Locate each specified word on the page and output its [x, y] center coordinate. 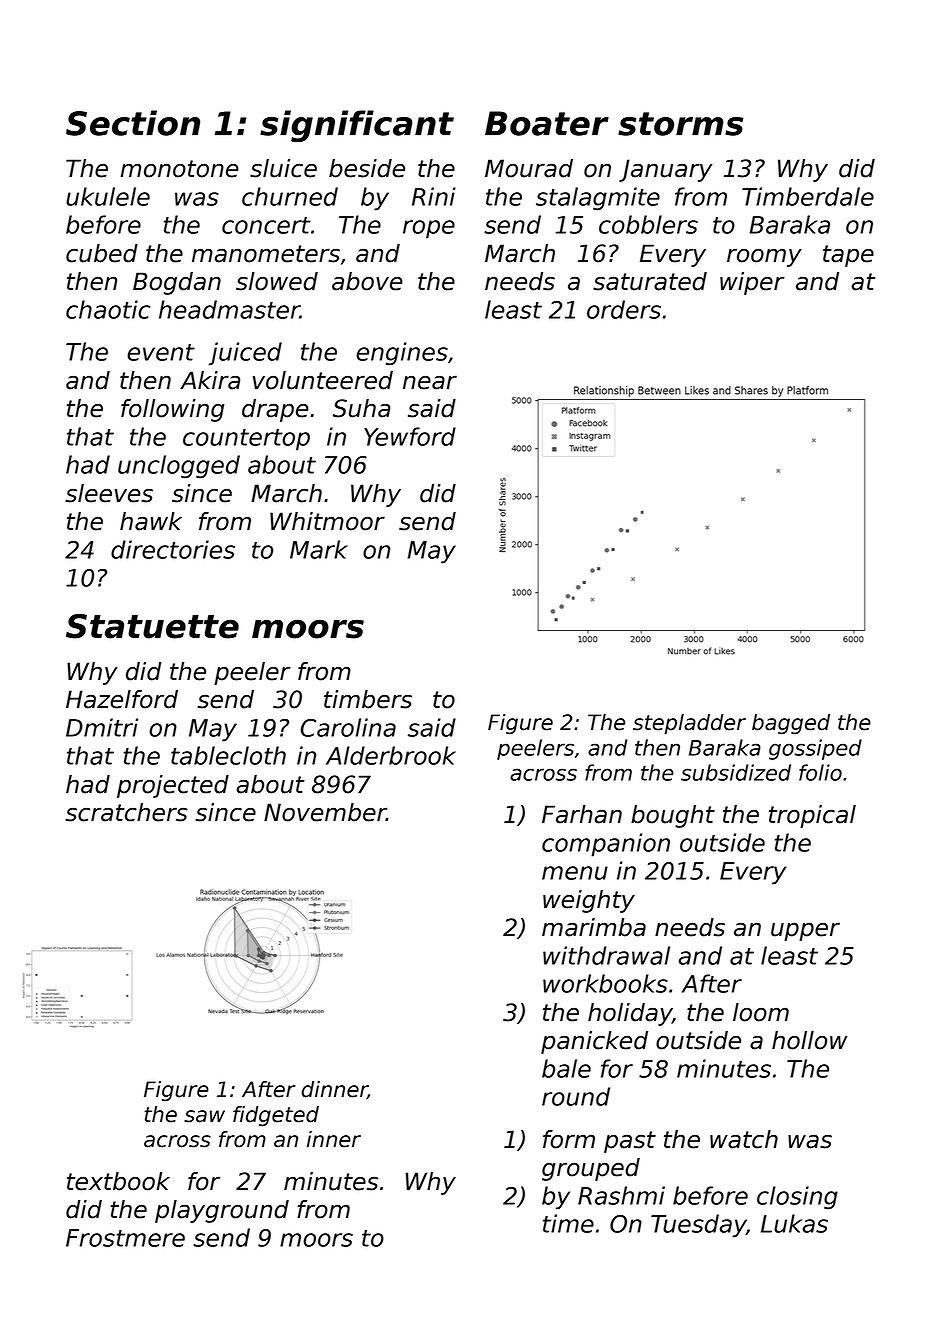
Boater [547, 123]
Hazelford [122, 699]
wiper [752, 283]
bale [566, 1068]
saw [204, 1116]
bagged [791, 724]
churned [290, 196]
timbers [368, 699]
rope [429, 229]
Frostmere [125, 1238]
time [568, 1223]
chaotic [108, 309]
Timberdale [808, 196]
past [630, 1142]
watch [744, 1139]
